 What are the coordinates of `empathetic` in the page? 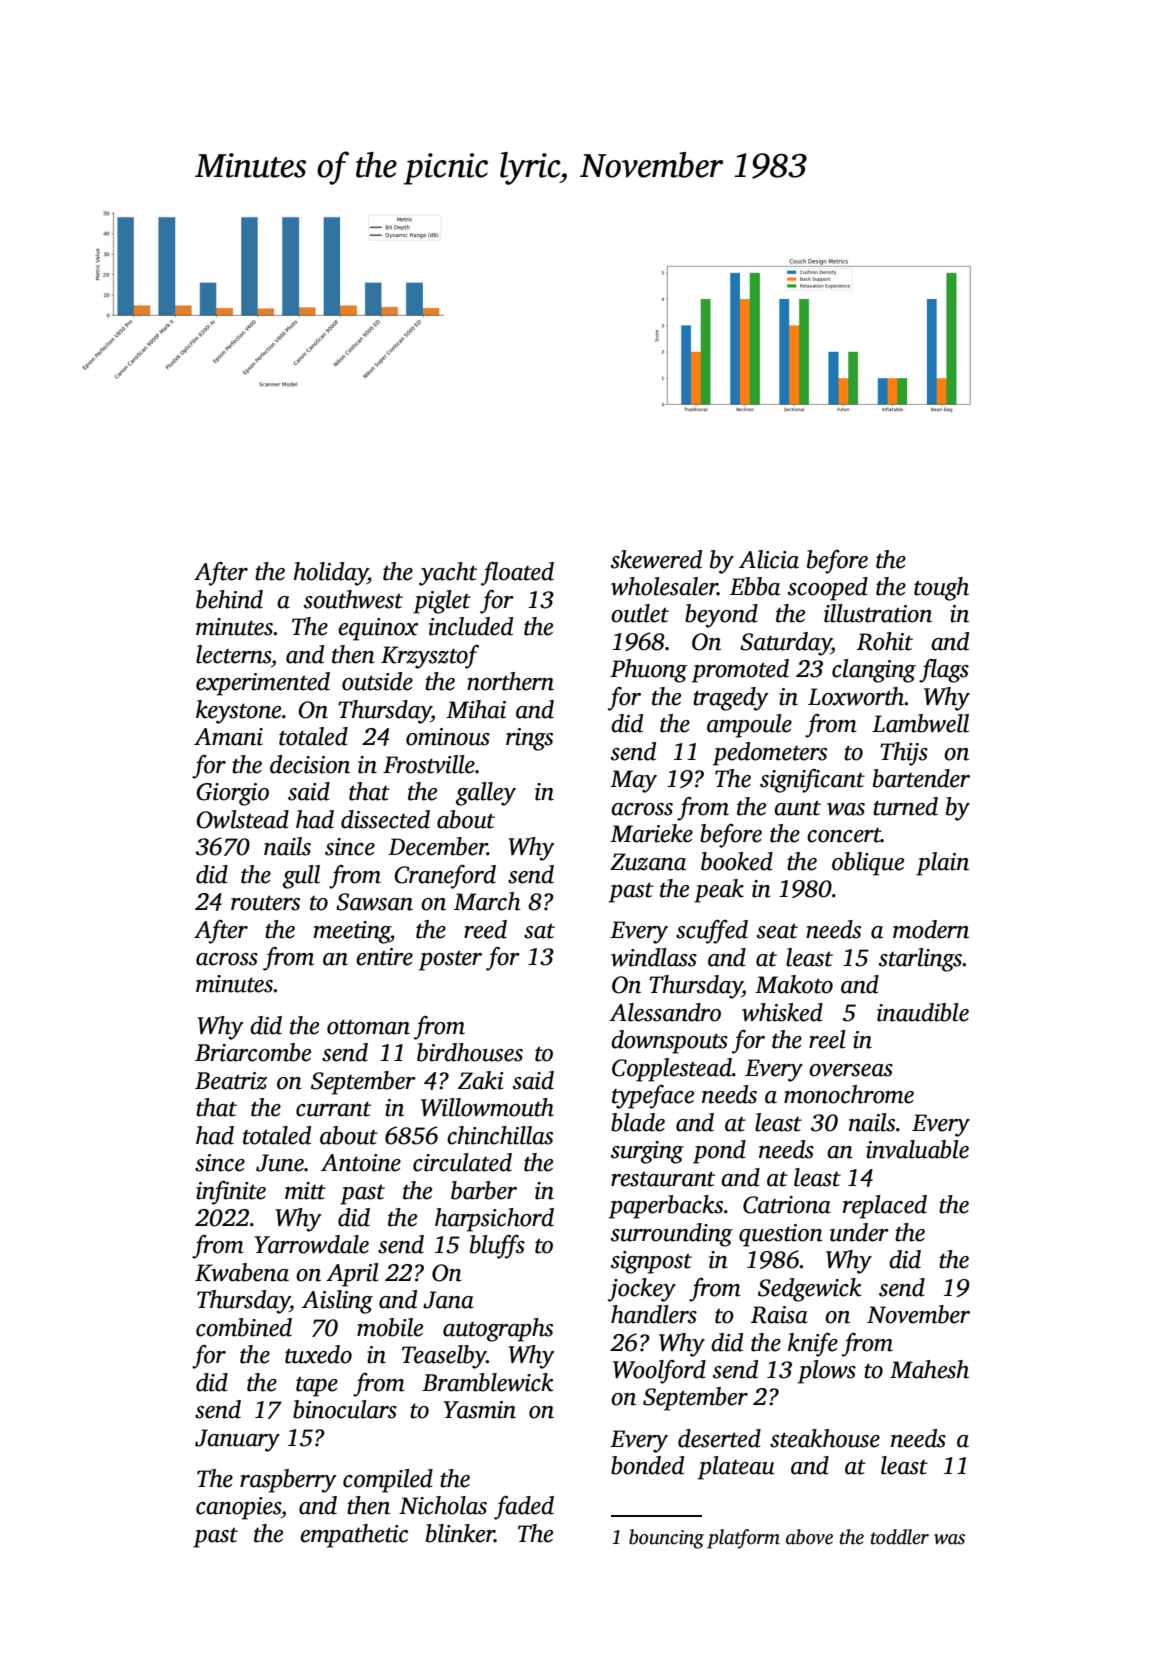 It's located at (354, 1536).
